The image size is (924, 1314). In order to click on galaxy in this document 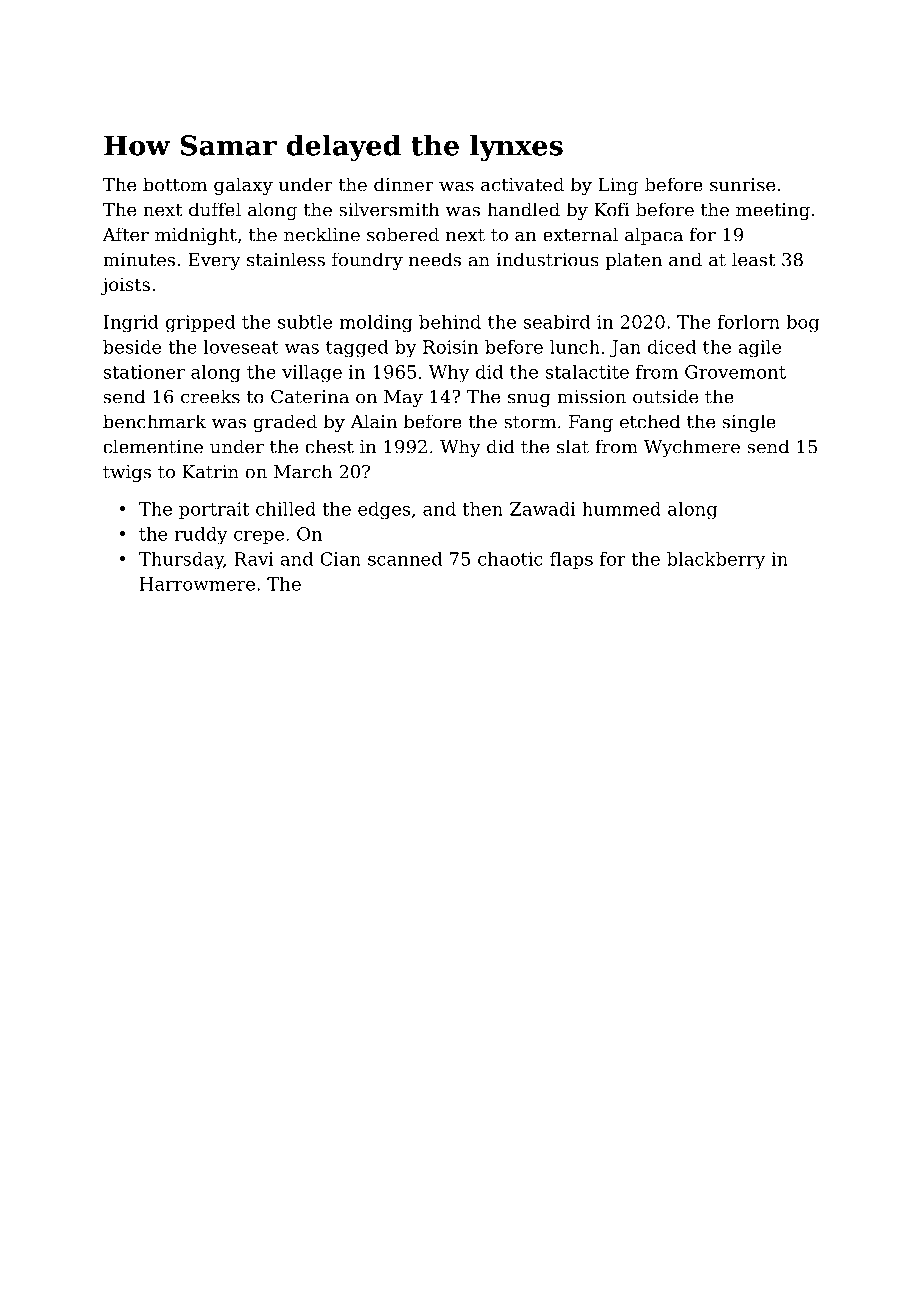, I will do `click(243, 186)`.
